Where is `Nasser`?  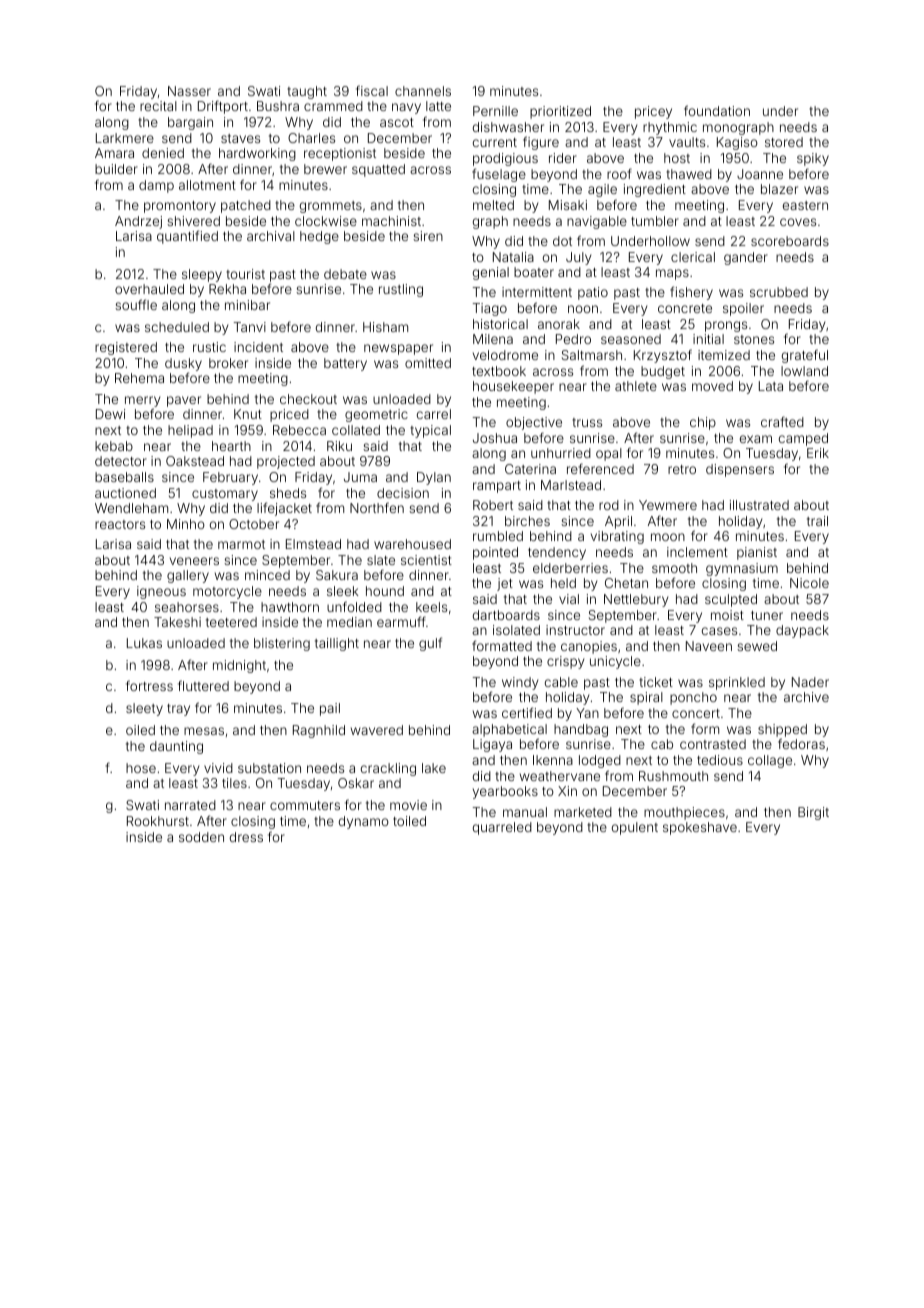 Nasser is located at coordinates (189, 91).
